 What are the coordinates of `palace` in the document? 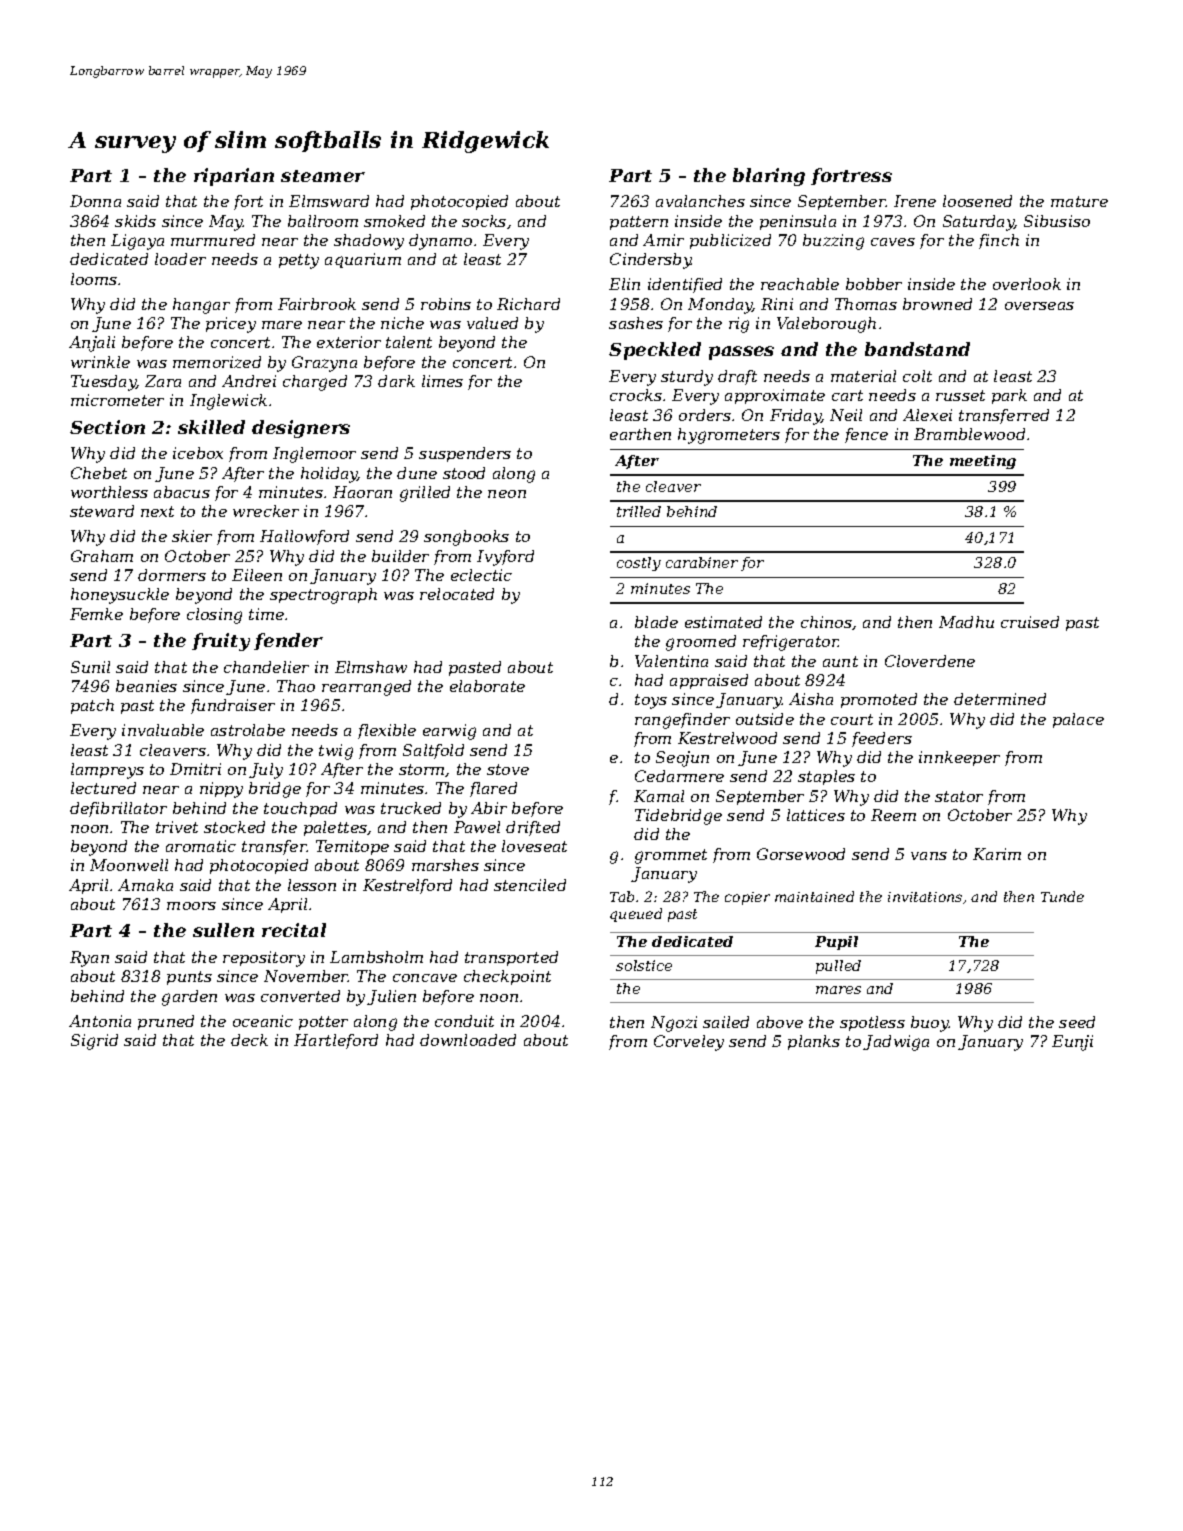 It's located at (1078, 720).
